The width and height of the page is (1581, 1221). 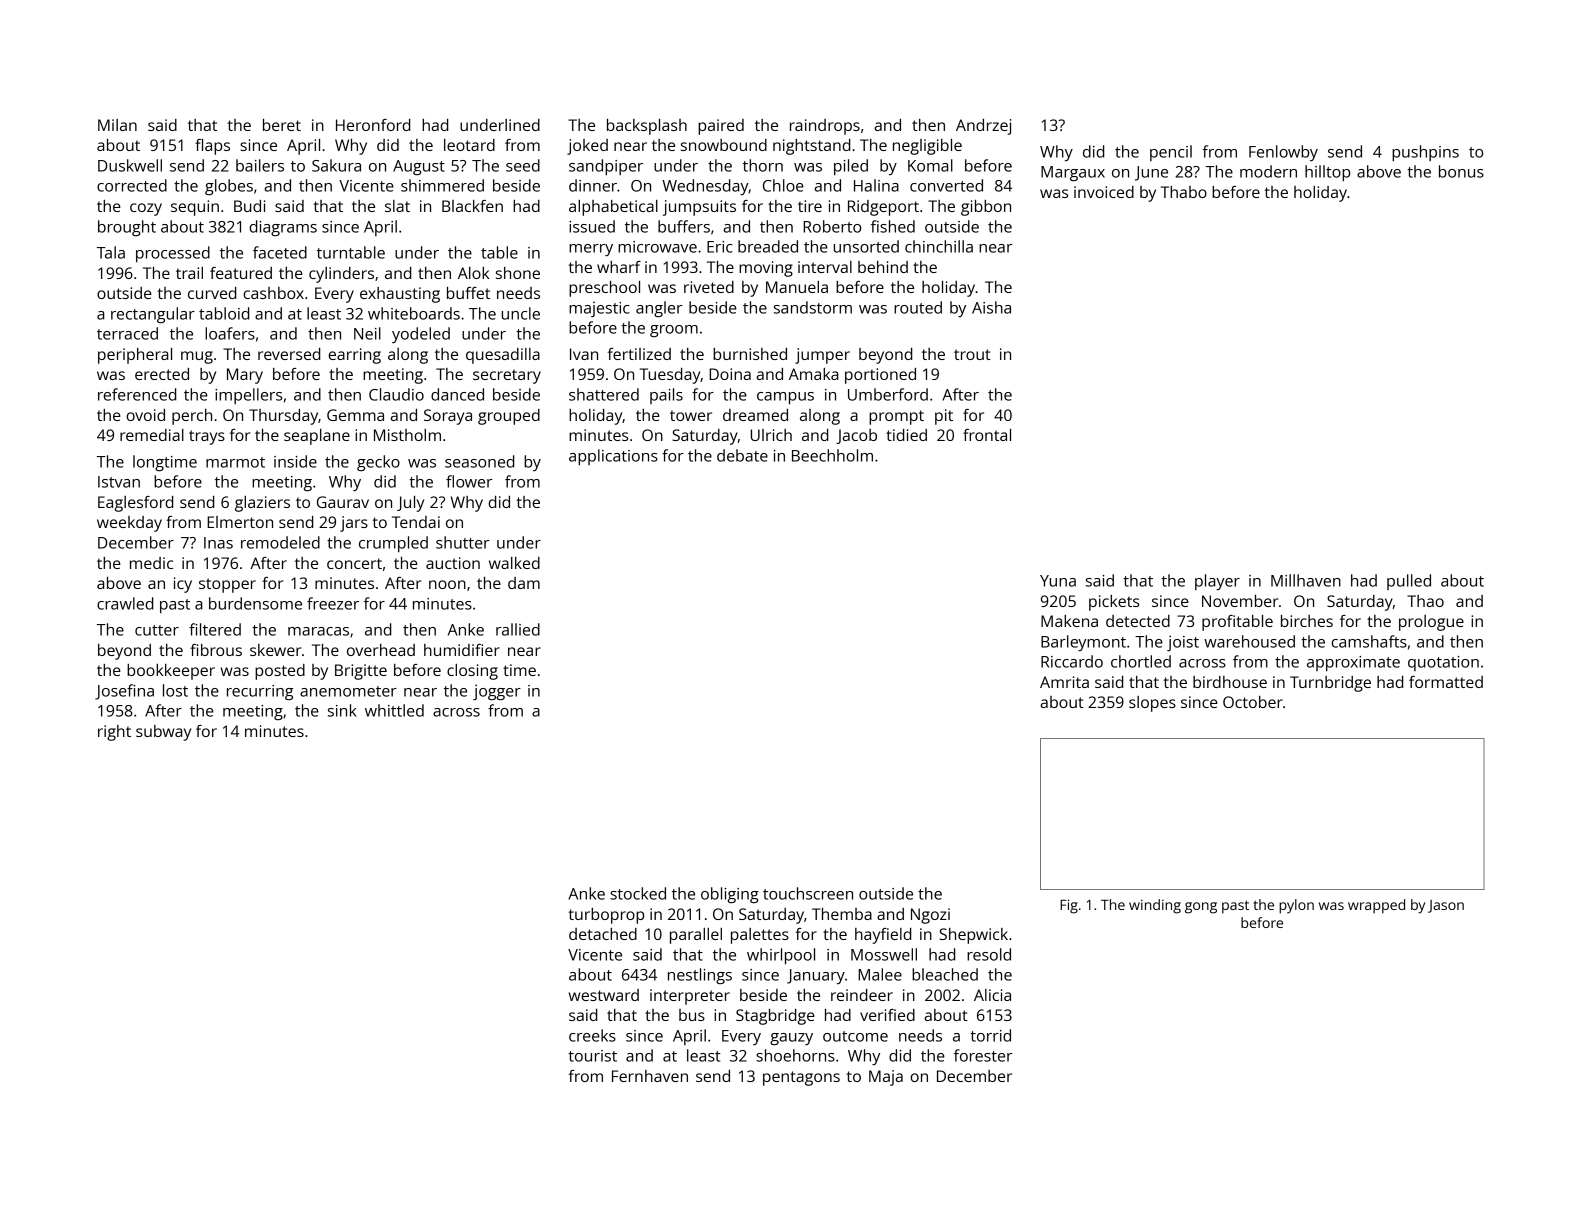 I want to click on routed, so click(x=918, y=307).
